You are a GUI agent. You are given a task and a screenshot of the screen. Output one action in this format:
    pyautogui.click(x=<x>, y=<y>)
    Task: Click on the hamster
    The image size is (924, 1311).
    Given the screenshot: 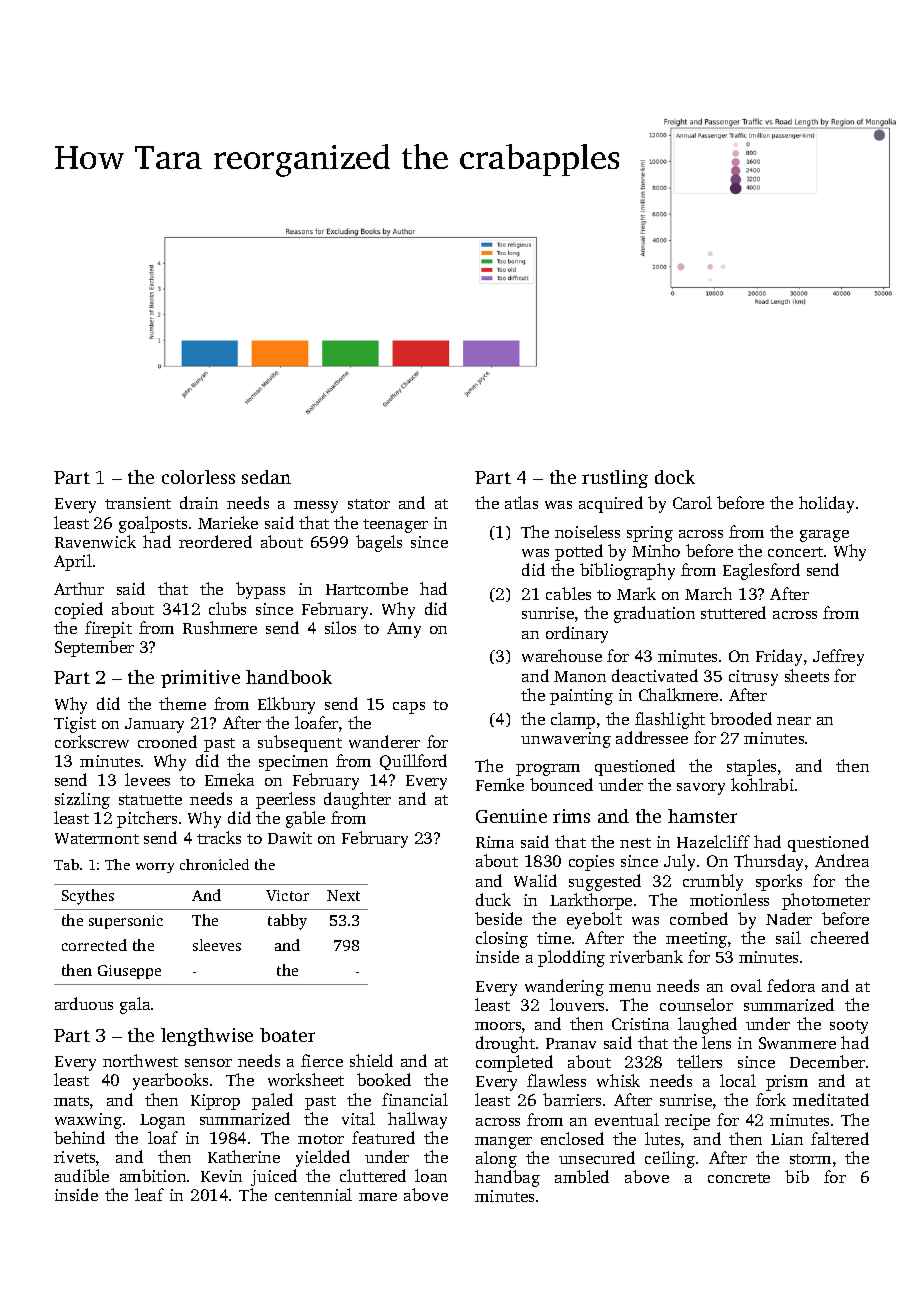 What is the action you would take?
    pyautogui.click(x=702, y=816)
